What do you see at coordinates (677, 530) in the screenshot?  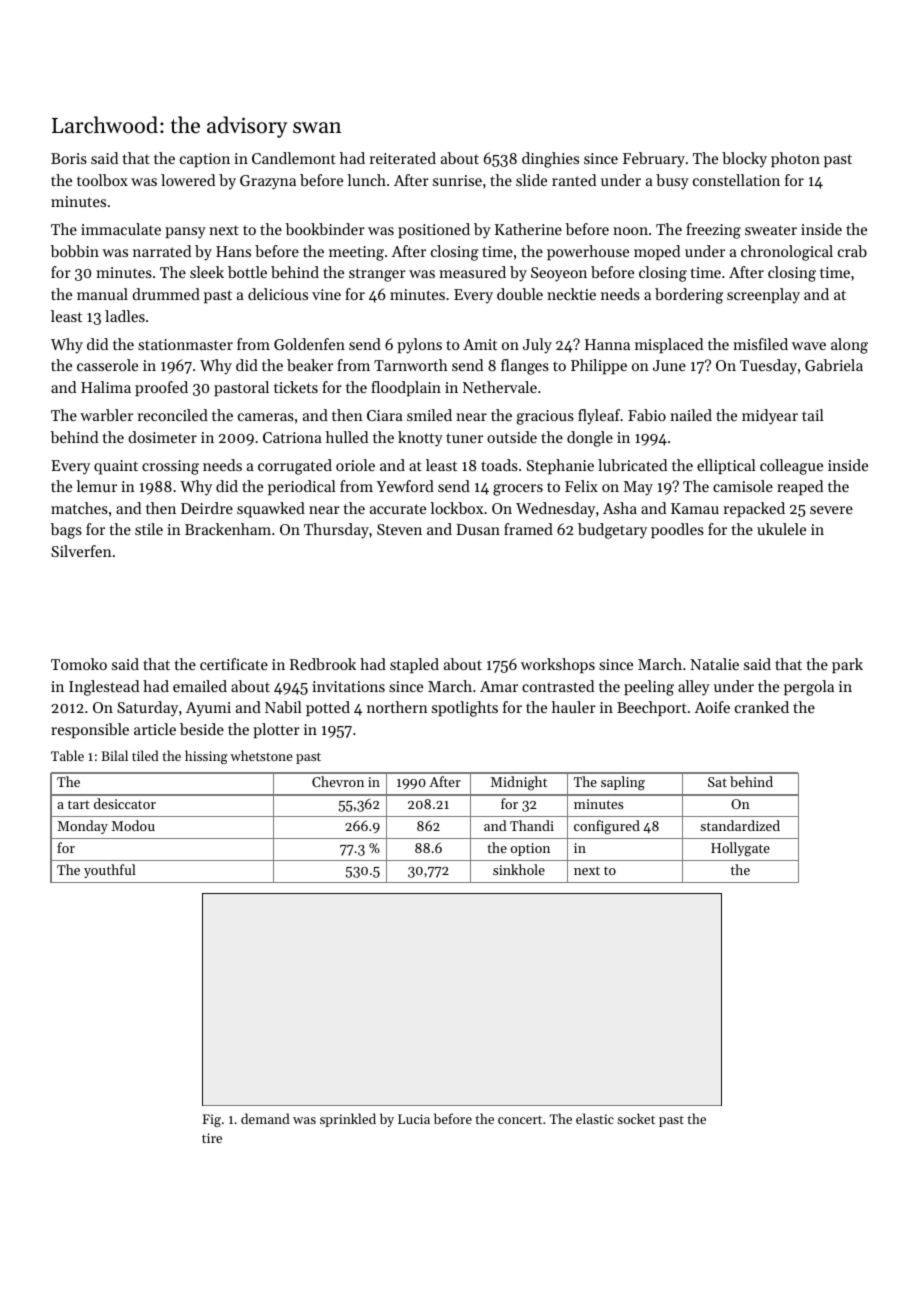 I see `poodles` at bounding box center [677, 530].
